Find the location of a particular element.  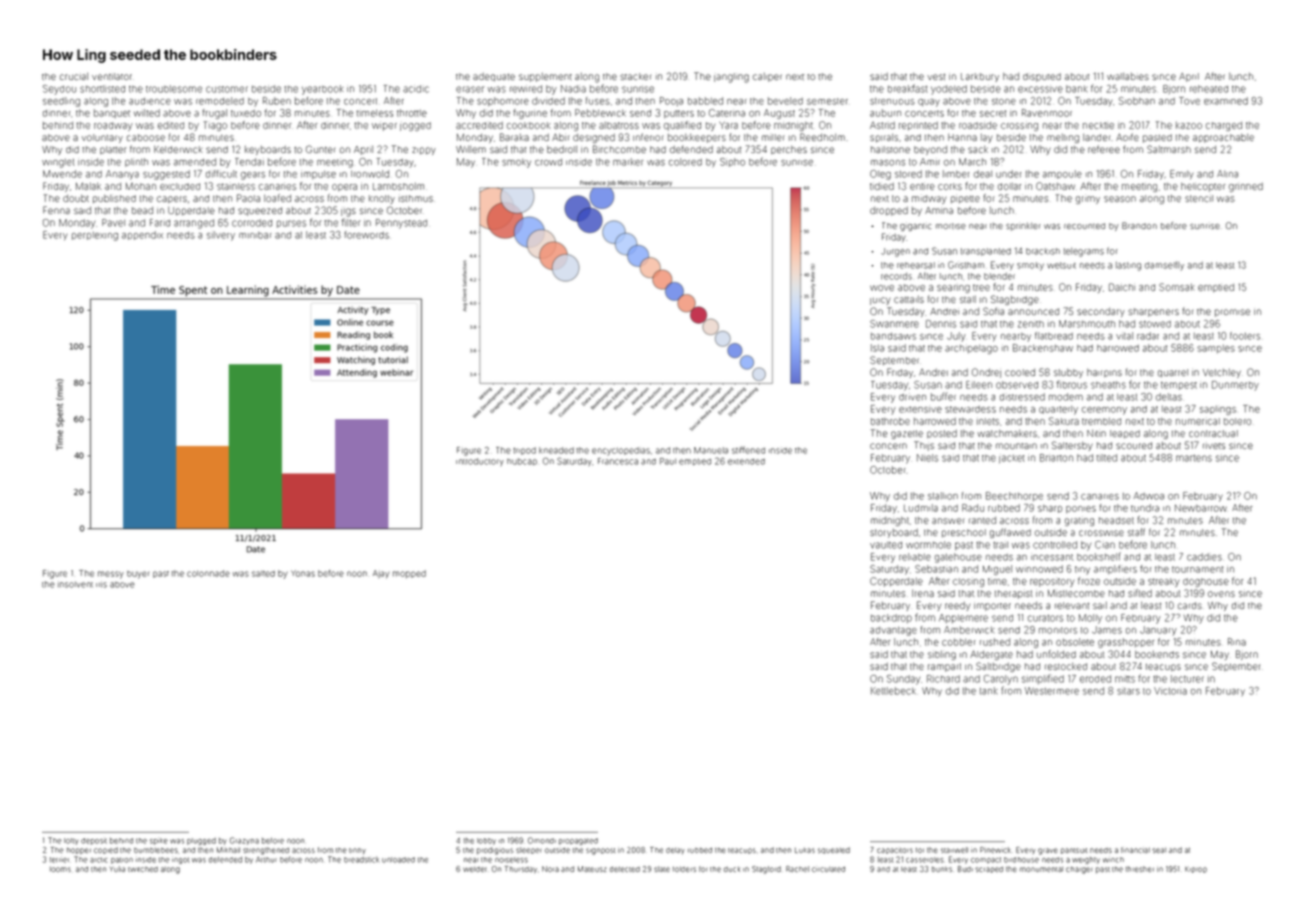

lobby is located at coordinates (486, 841).
